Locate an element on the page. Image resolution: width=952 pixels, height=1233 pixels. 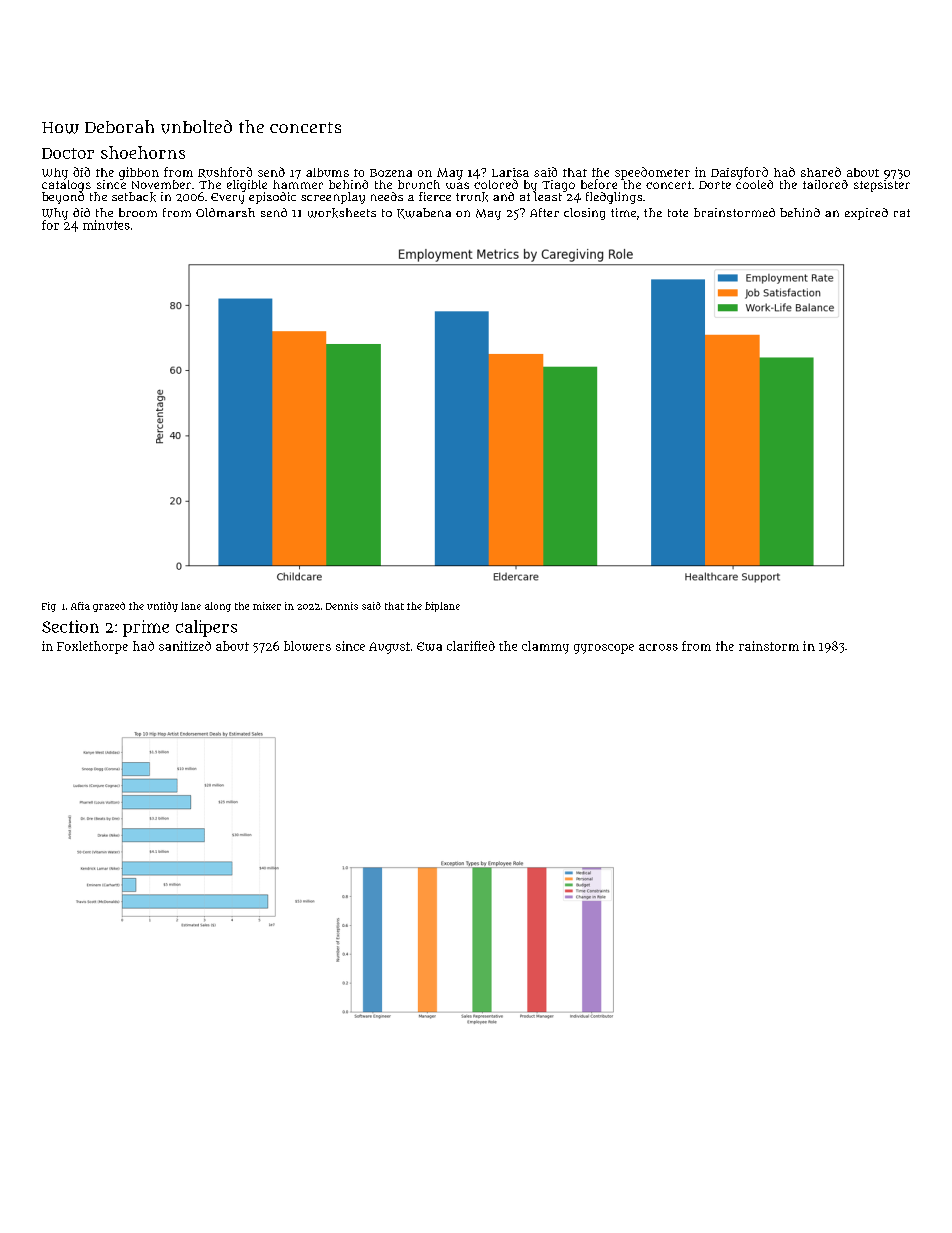
Dennis is located at coordinates (342, 606).
